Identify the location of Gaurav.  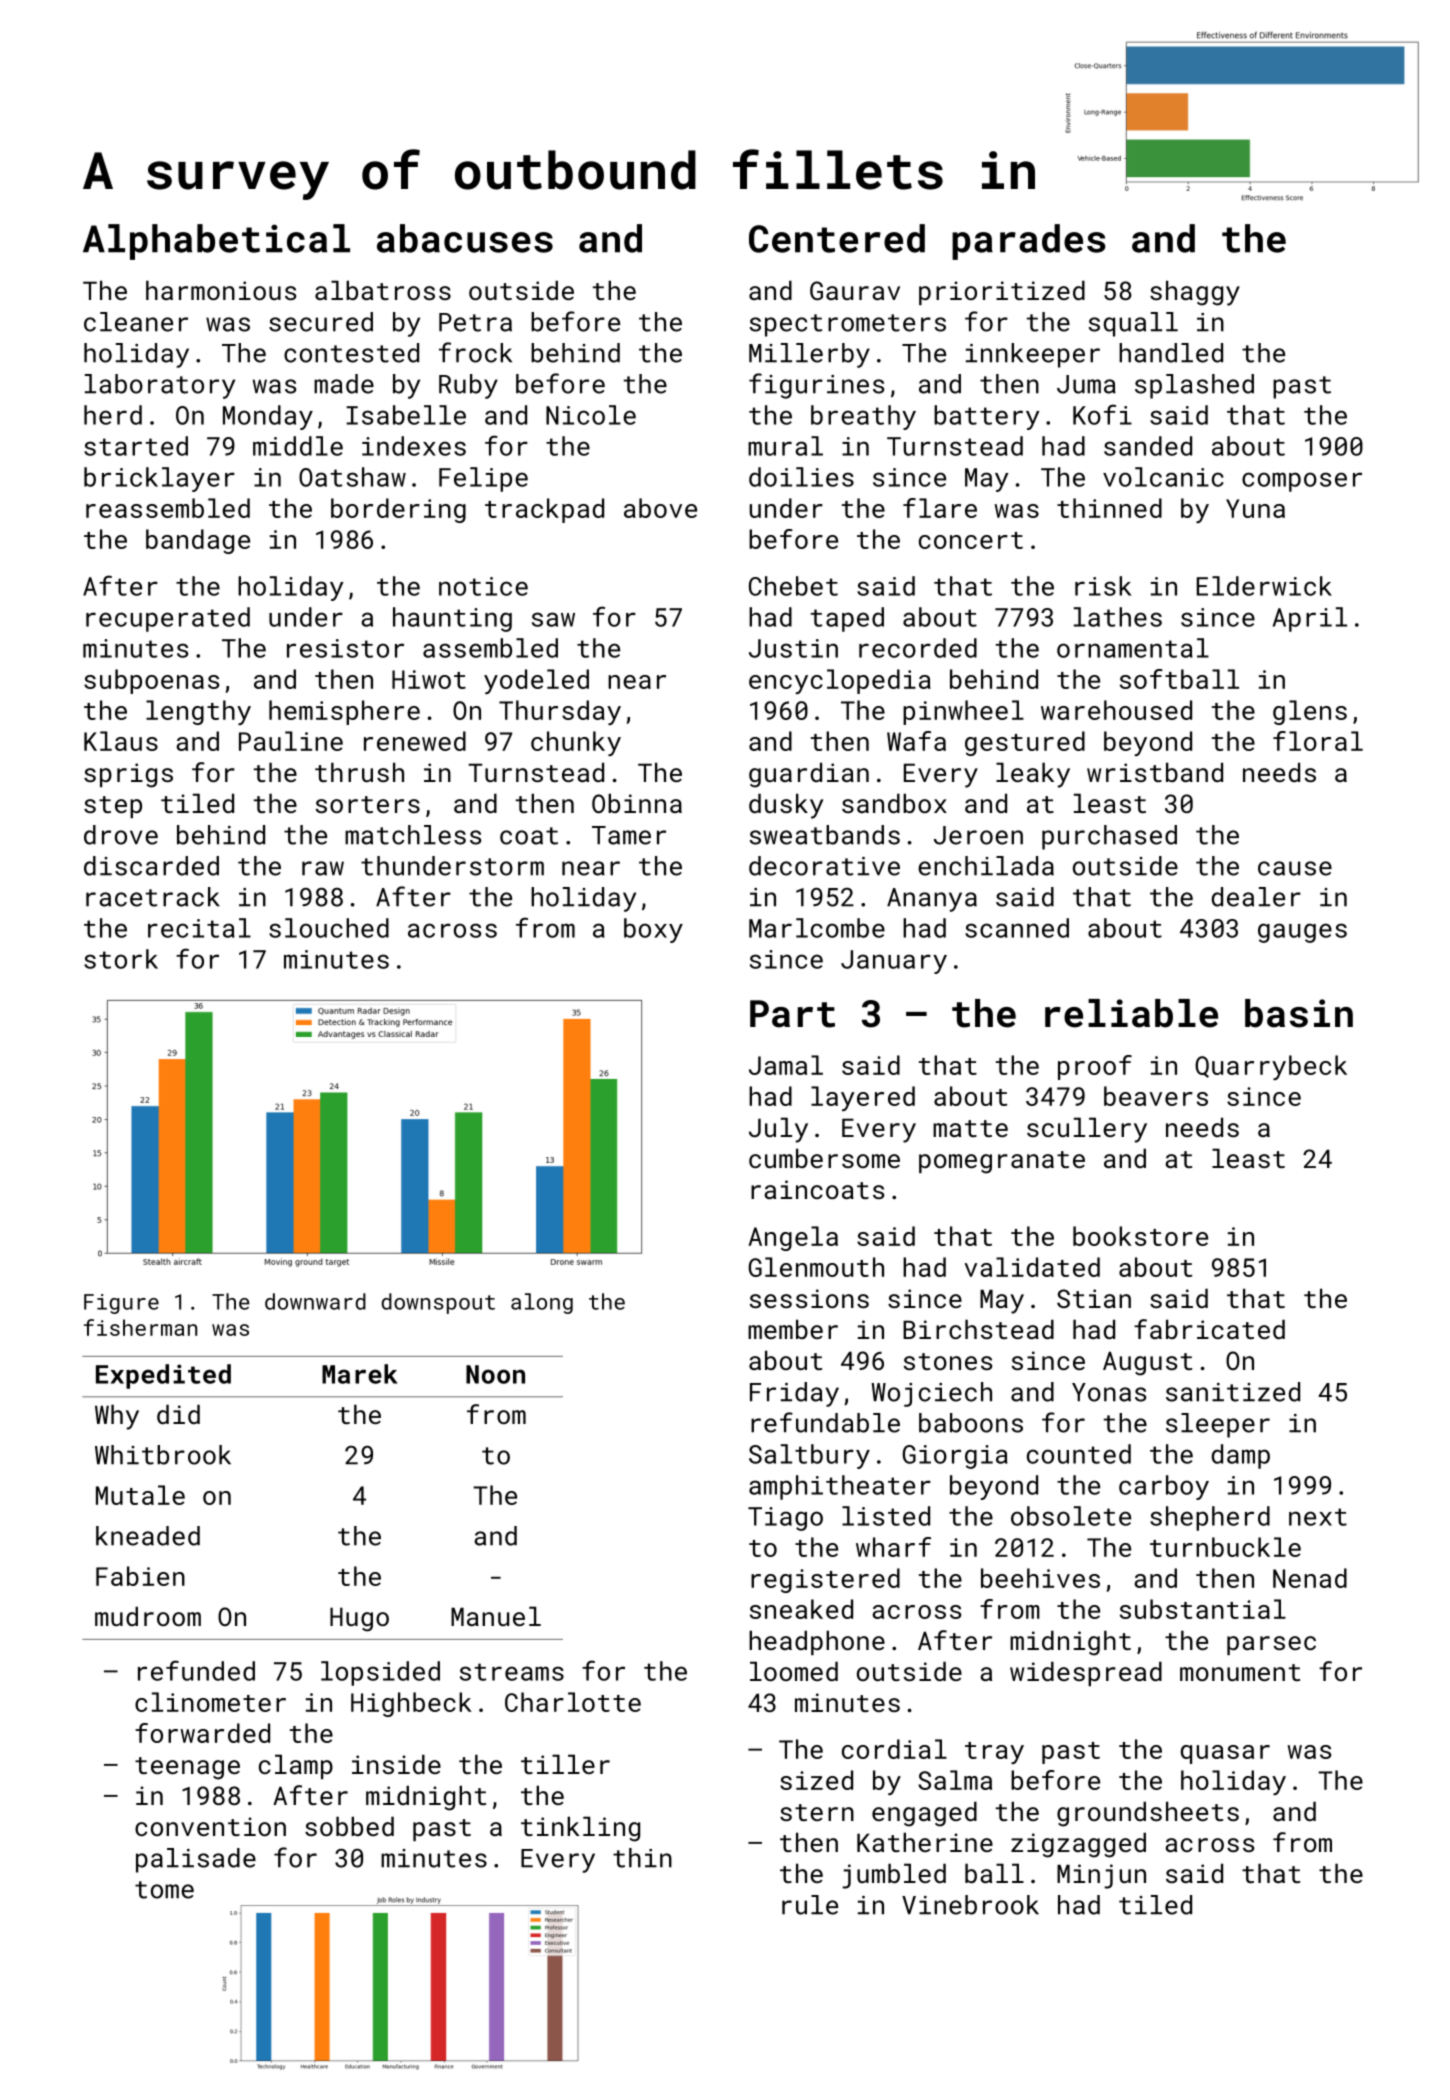
(855, 290).
